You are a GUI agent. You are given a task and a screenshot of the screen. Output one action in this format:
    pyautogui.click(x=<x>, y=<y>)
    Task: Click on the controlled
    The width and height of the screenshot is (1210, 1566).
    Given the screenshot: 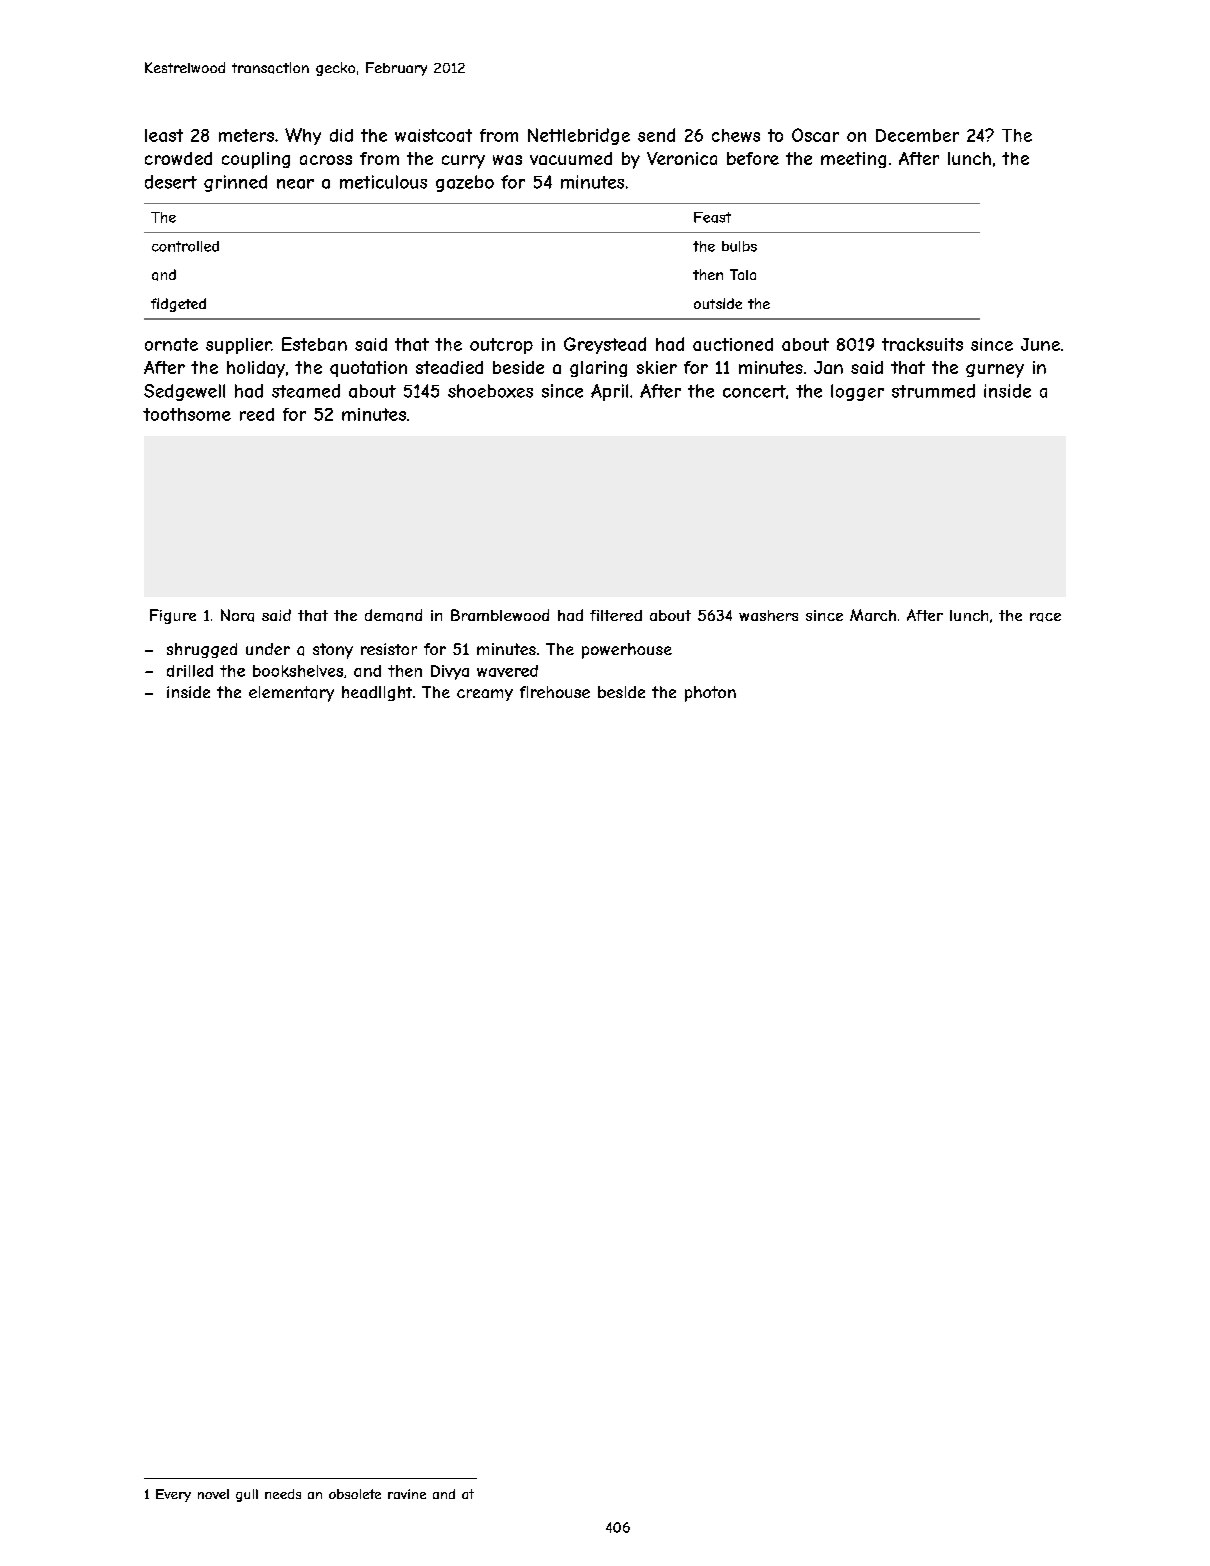 What is the action you would take?
    pyautogui.click(x=185, y=246)
